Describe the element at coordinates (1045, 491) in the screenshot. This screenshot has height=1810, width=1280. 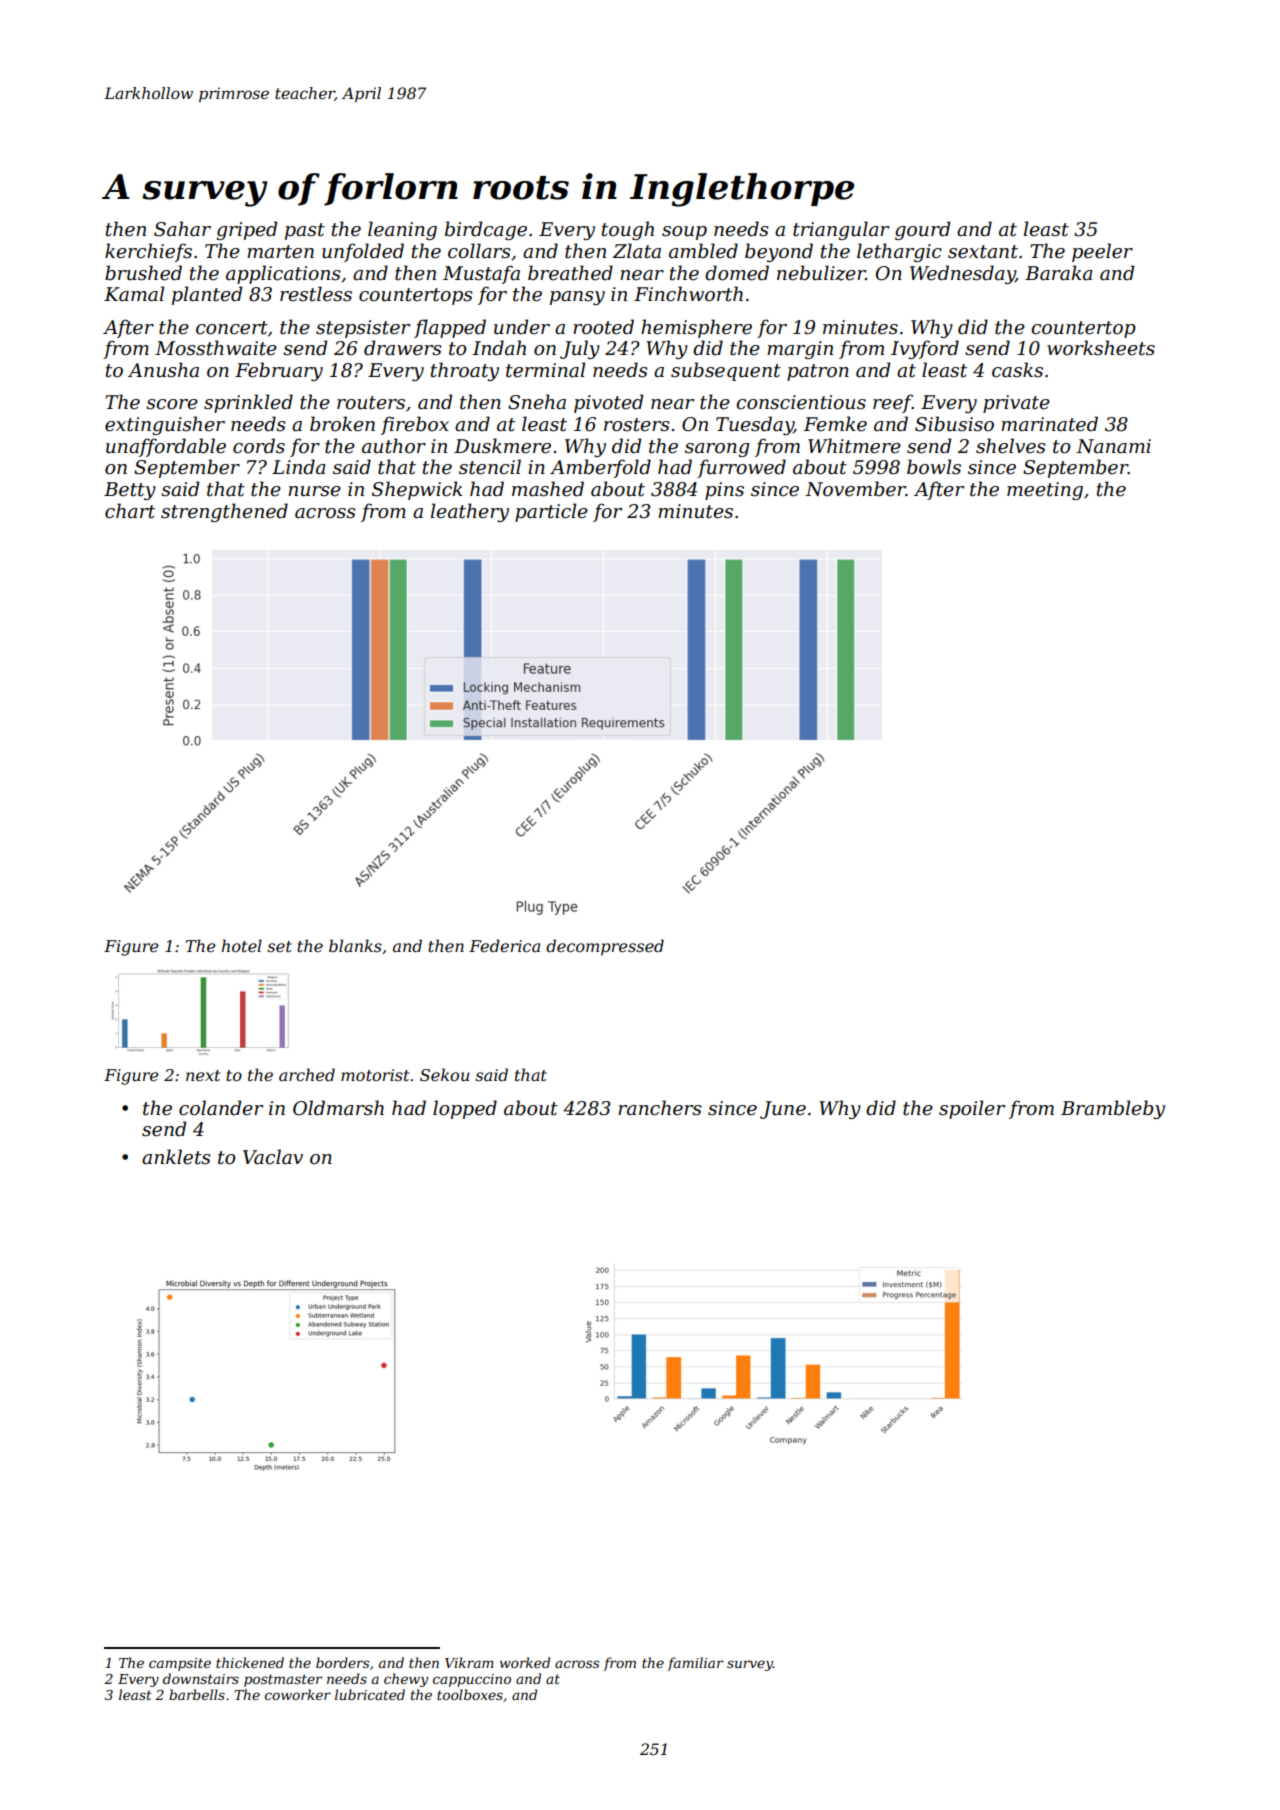
I see `meeting` at that location.
